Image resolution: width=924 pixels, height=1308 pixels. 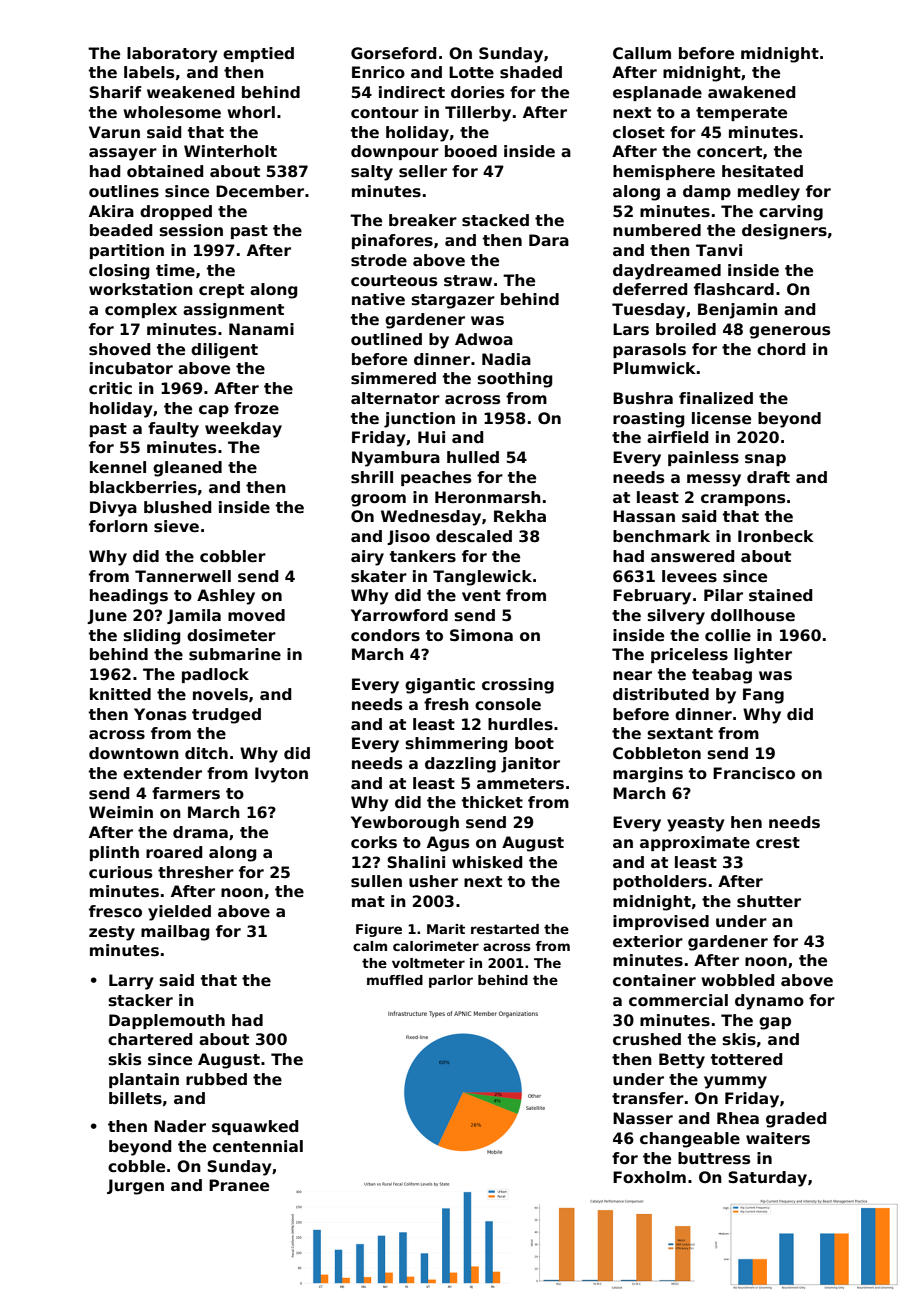 I want to click on shrill, so click(x=372, y=477).
